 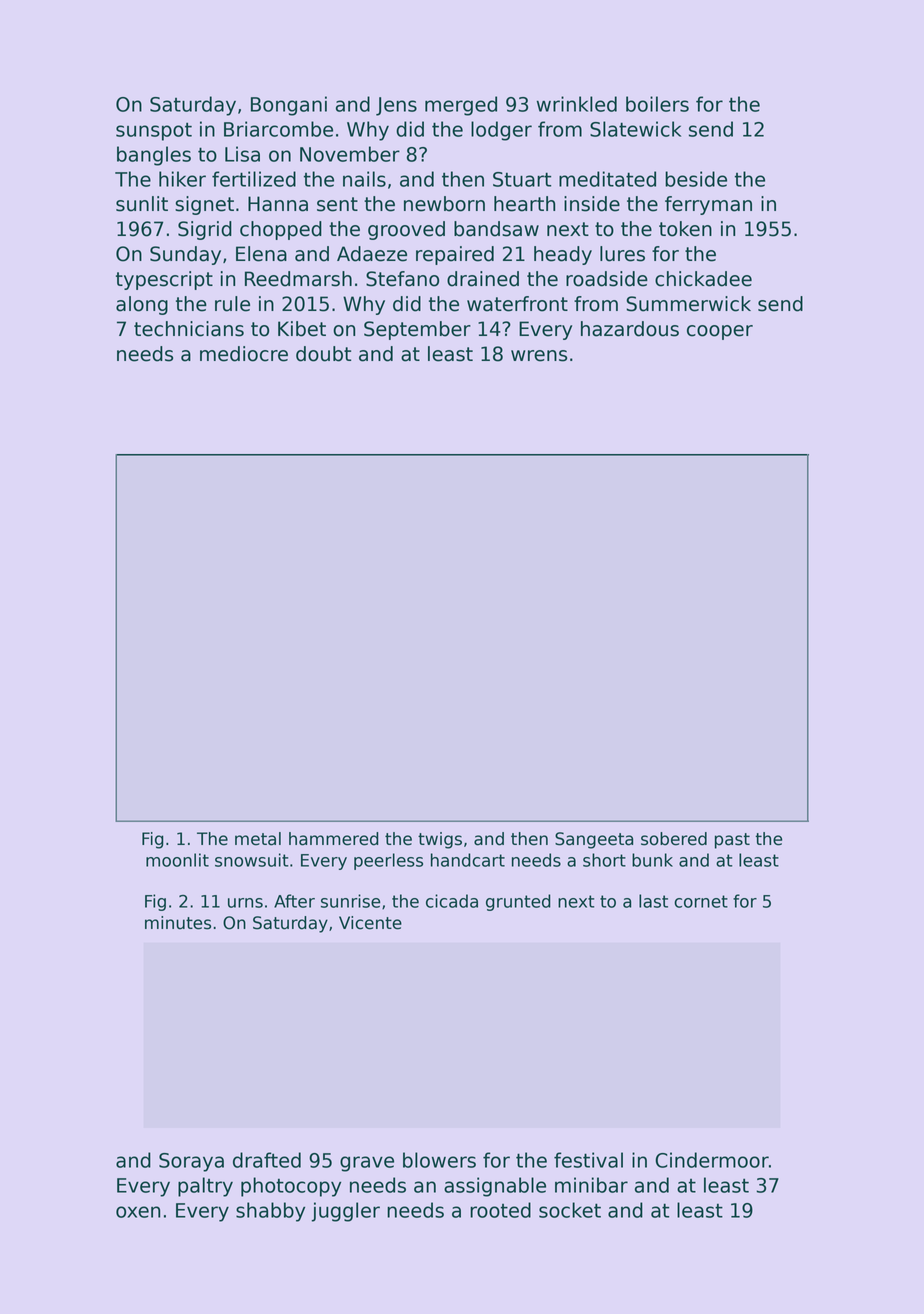 What do you see at coordinates (178, 923) in the document?
I see `minutes` at bounding box center [178, 923].
